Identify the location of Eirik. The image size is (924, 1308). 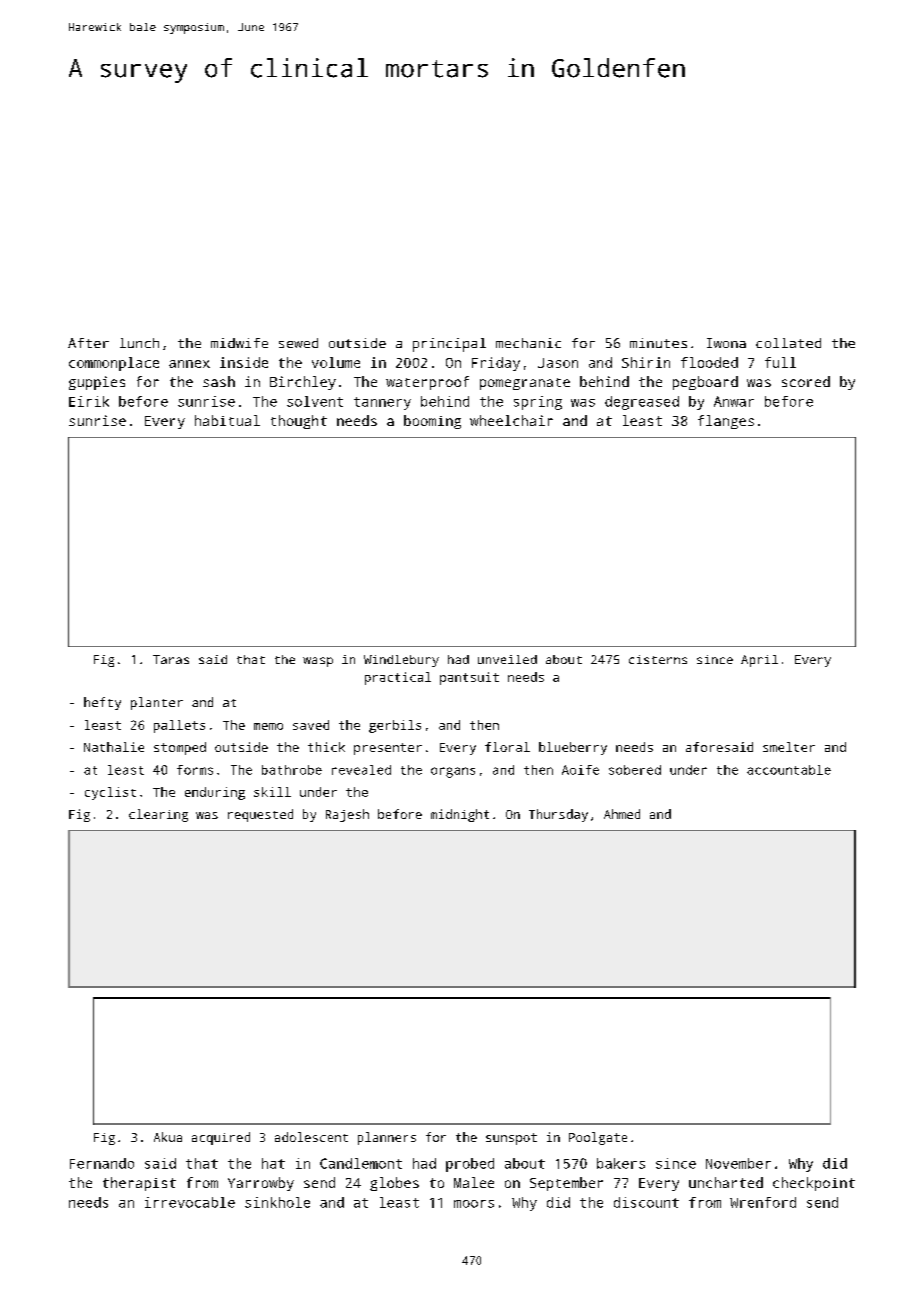
(89, 401).
